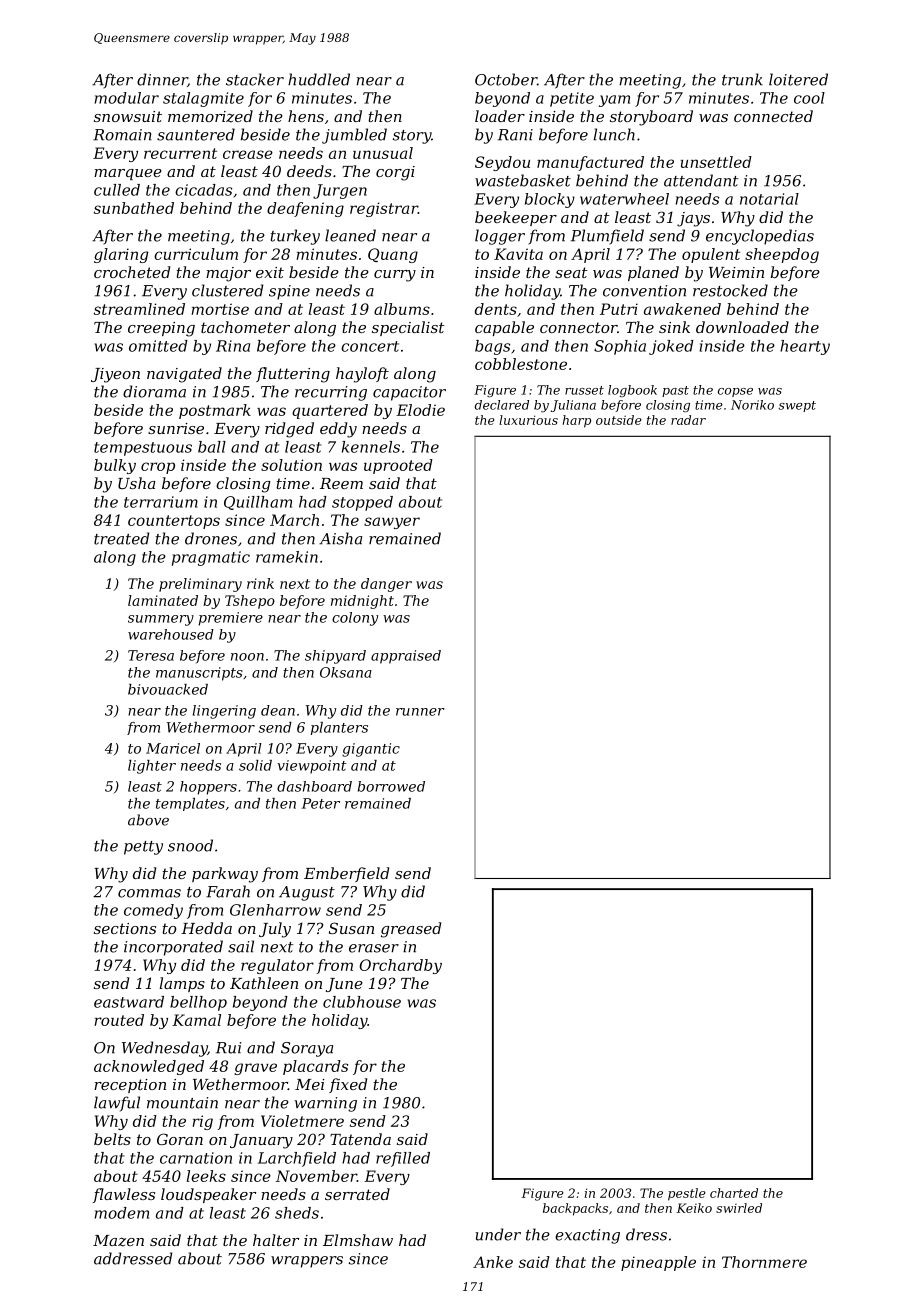 This screenshot has width=924, height=1314. I want to click on viewpoint, so click(312, 767).
